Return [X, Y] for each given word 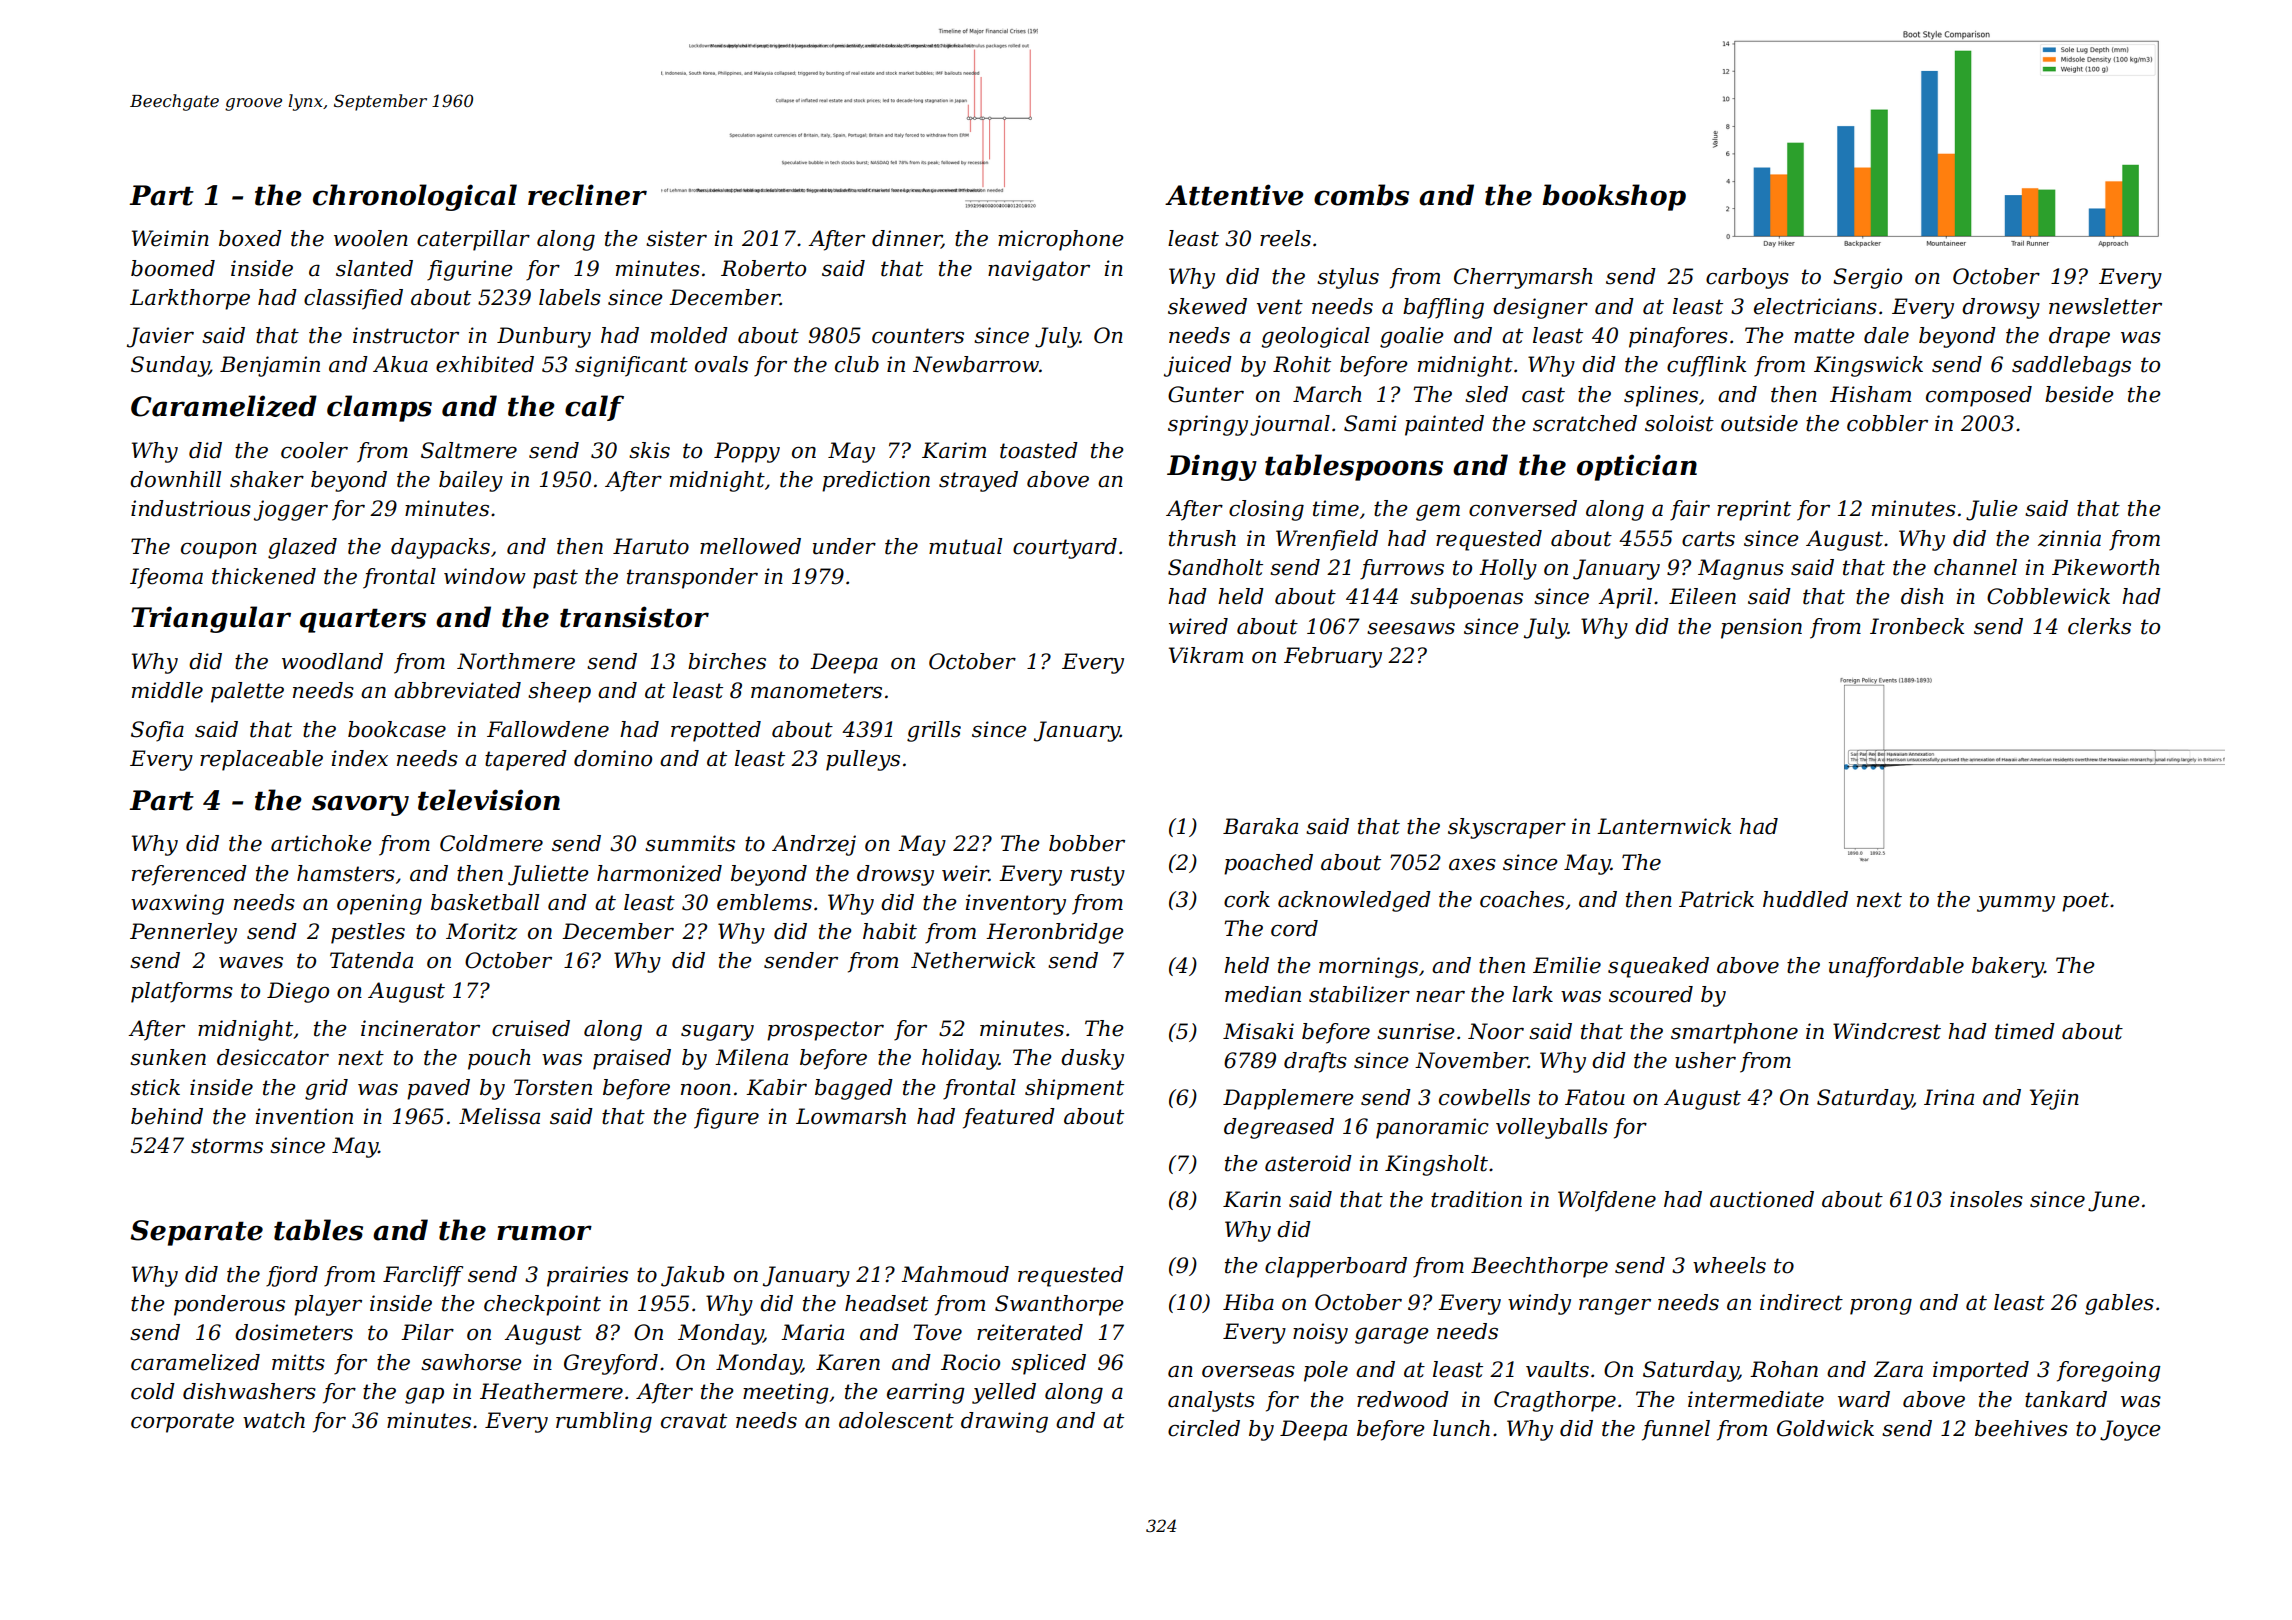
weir [965, 873]
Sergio [1867, 278]
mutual [965, 546]
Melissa [499, 1116]
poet [2085, 902]
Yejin [2054, 1099]
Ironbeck [1917, 626]
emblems [764, 902]
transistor [634, 617]
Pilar [427, 1332]
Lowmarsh [851, 1116]
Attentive [1234, 195]
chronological [415, 197]
